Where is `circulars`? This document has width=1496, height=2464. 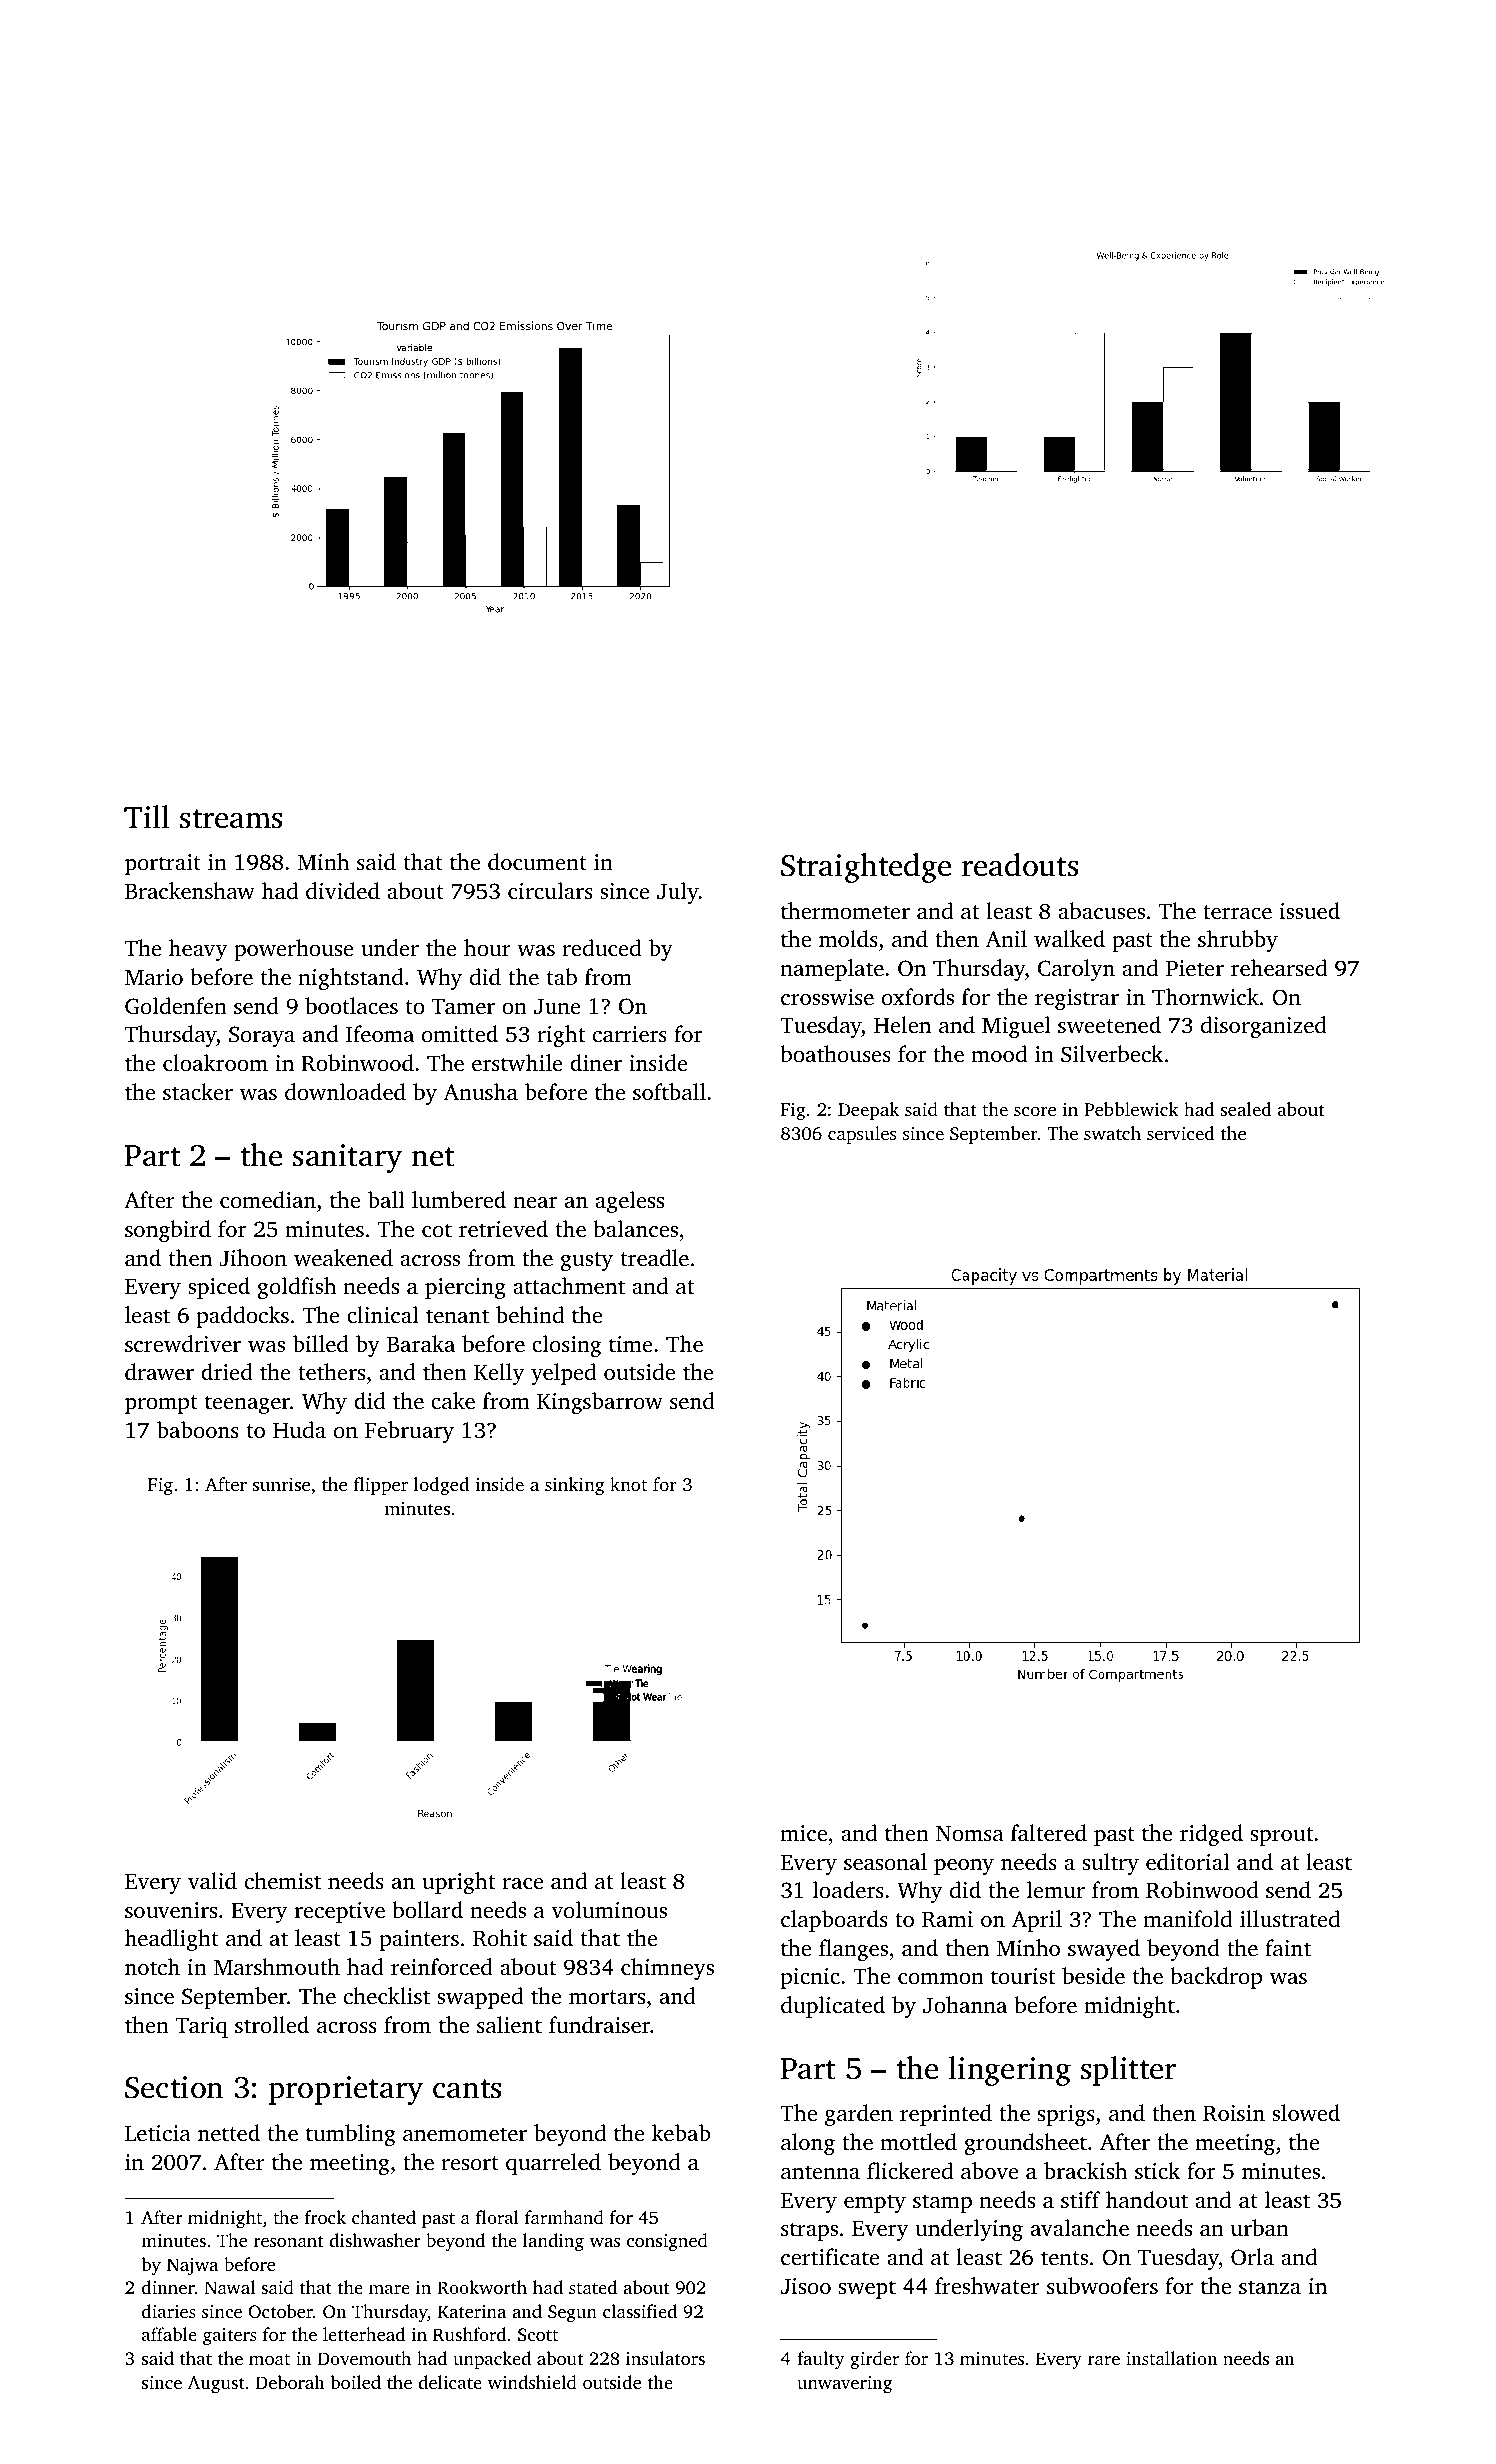
circulars is located at coordinates (550, 891).
